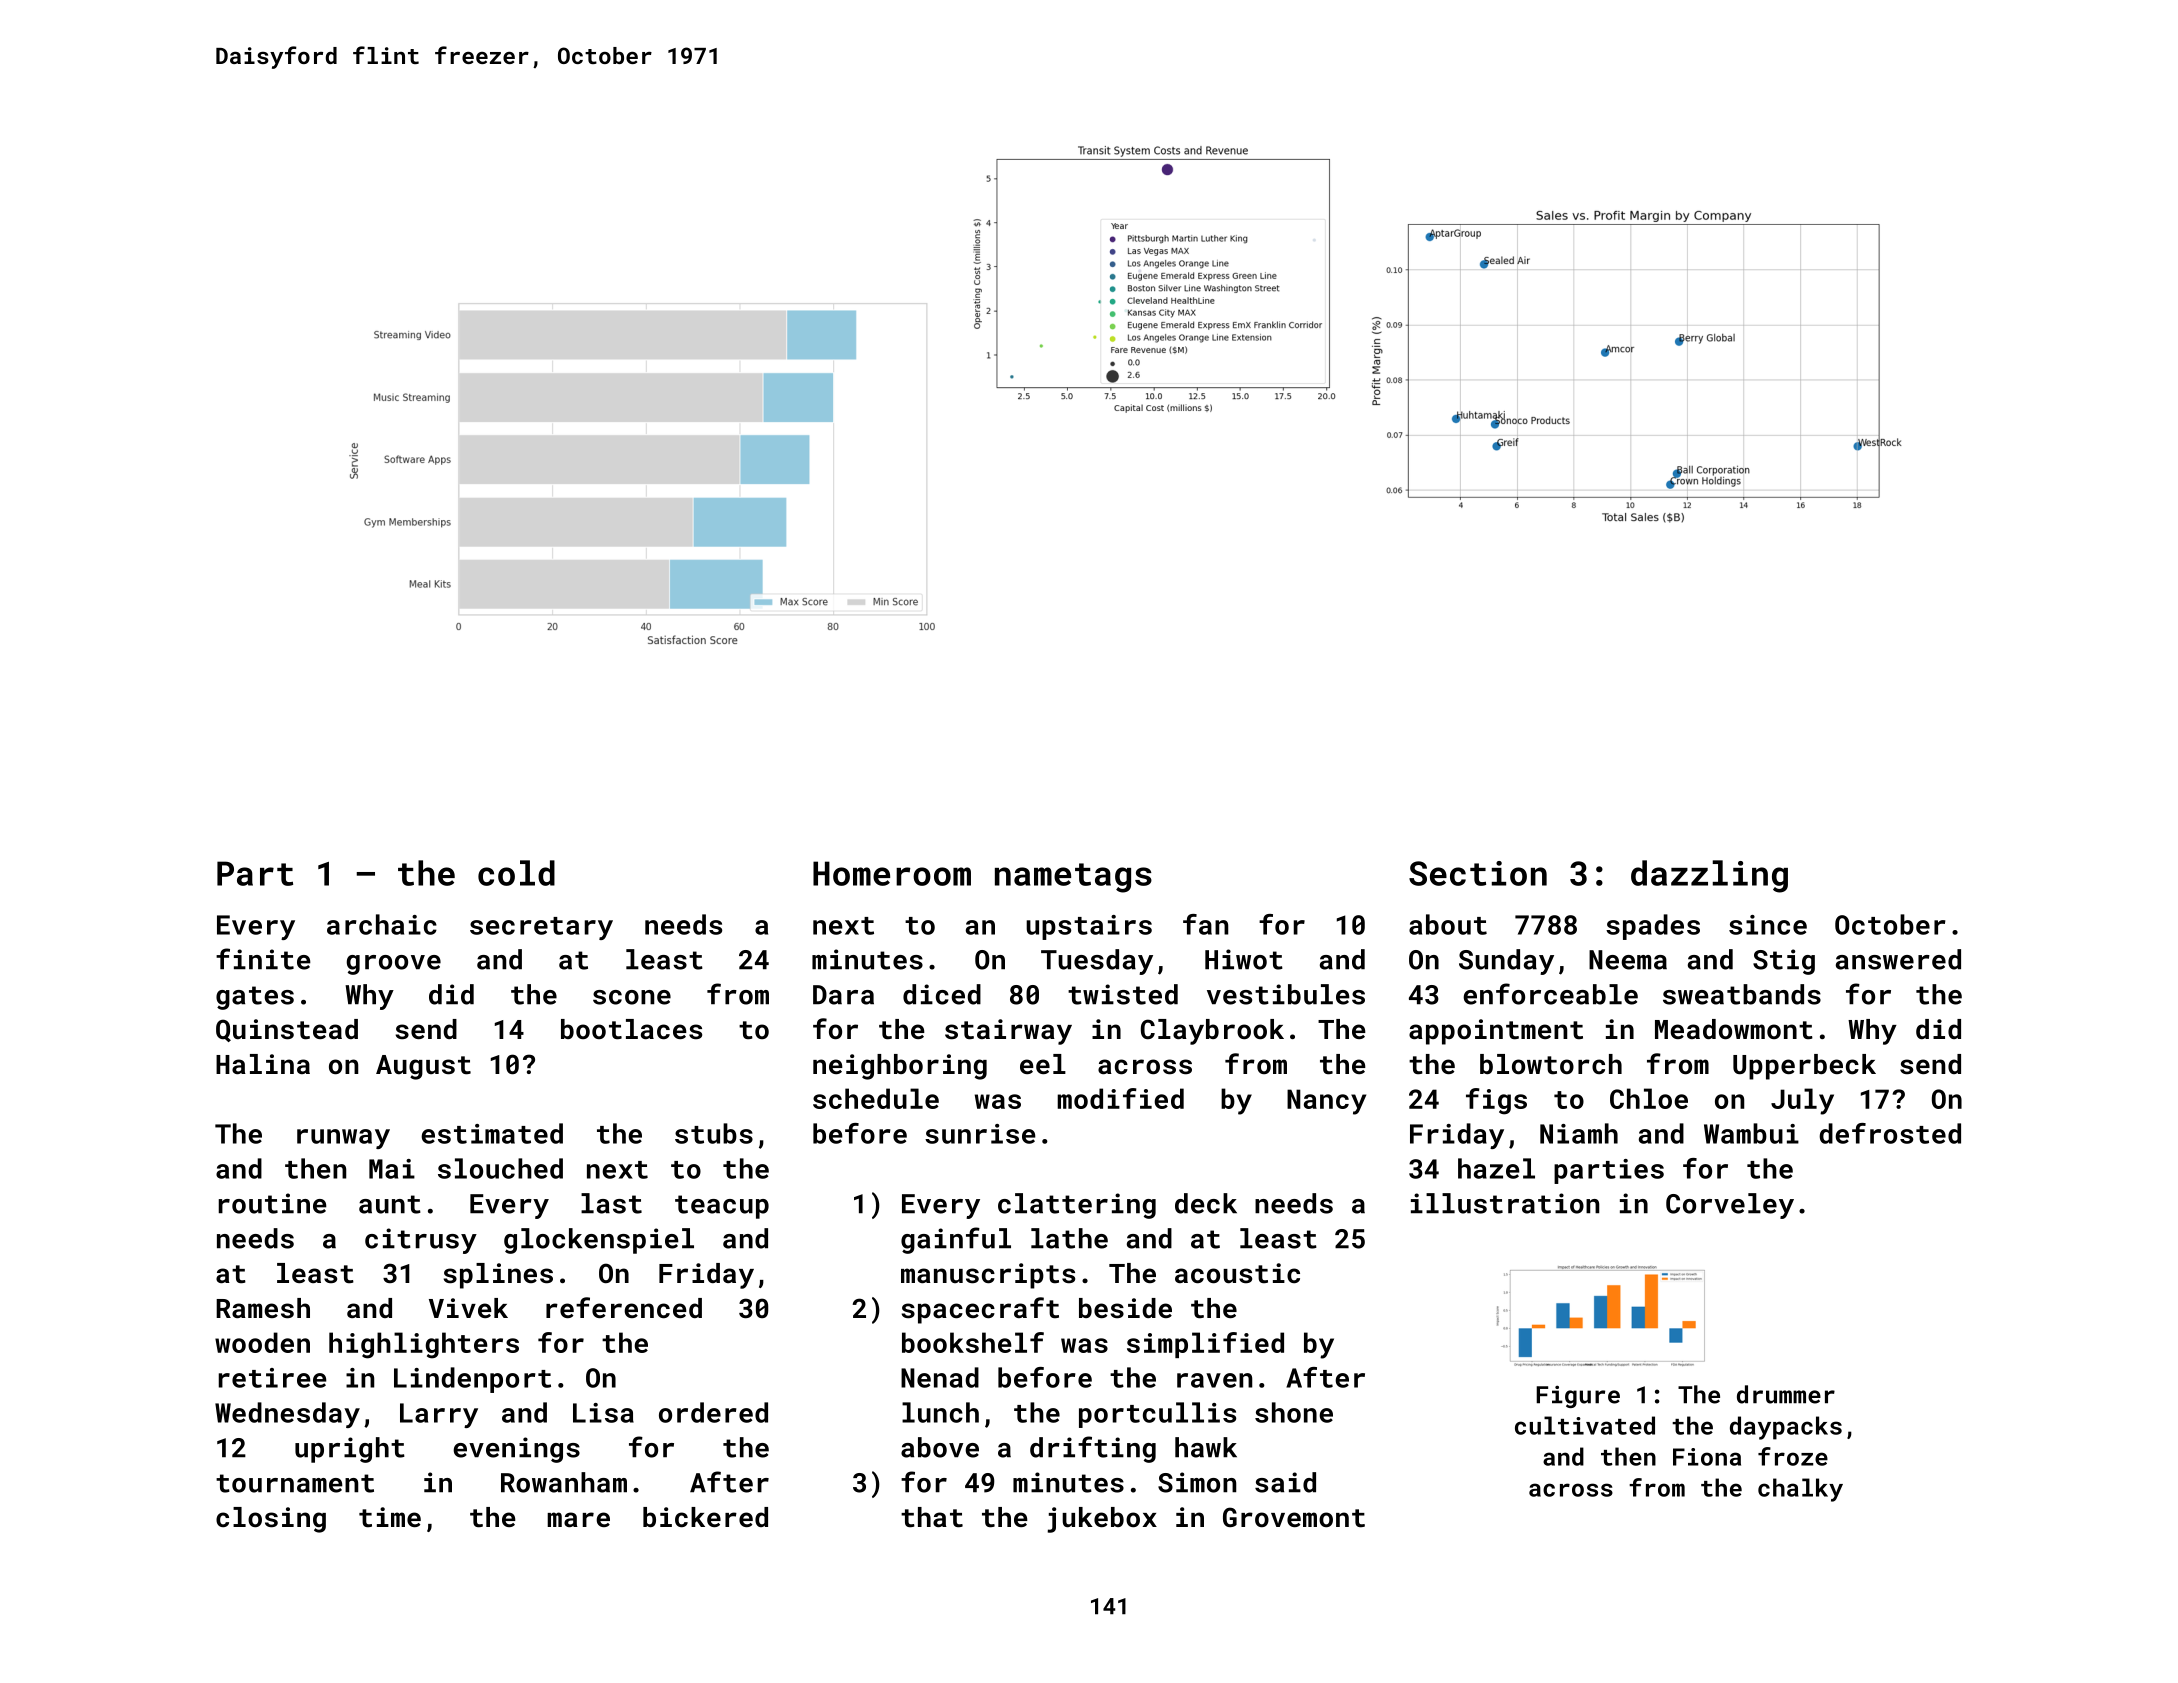 This document has height=1683, width=2178. What do you see at coordinates (541, 928) in the document?
I see `secretary` at bounding box center [541, 928].
